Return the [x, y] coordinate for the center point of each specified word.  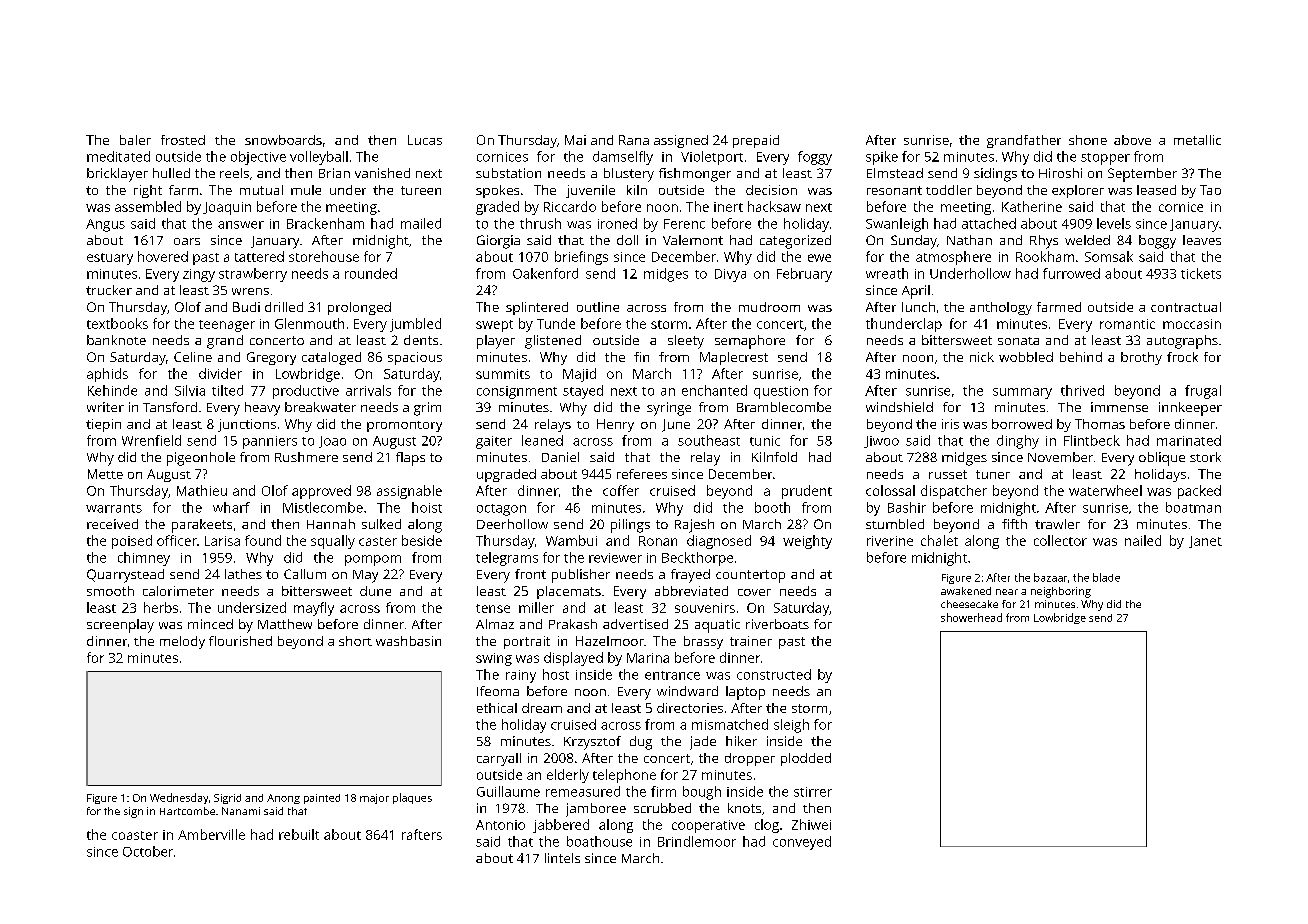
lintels [562, 858]
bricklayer [117, 175]
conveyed [802, 843]
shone [1088, 140]
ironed [617, 223]
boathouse [599, 841]
